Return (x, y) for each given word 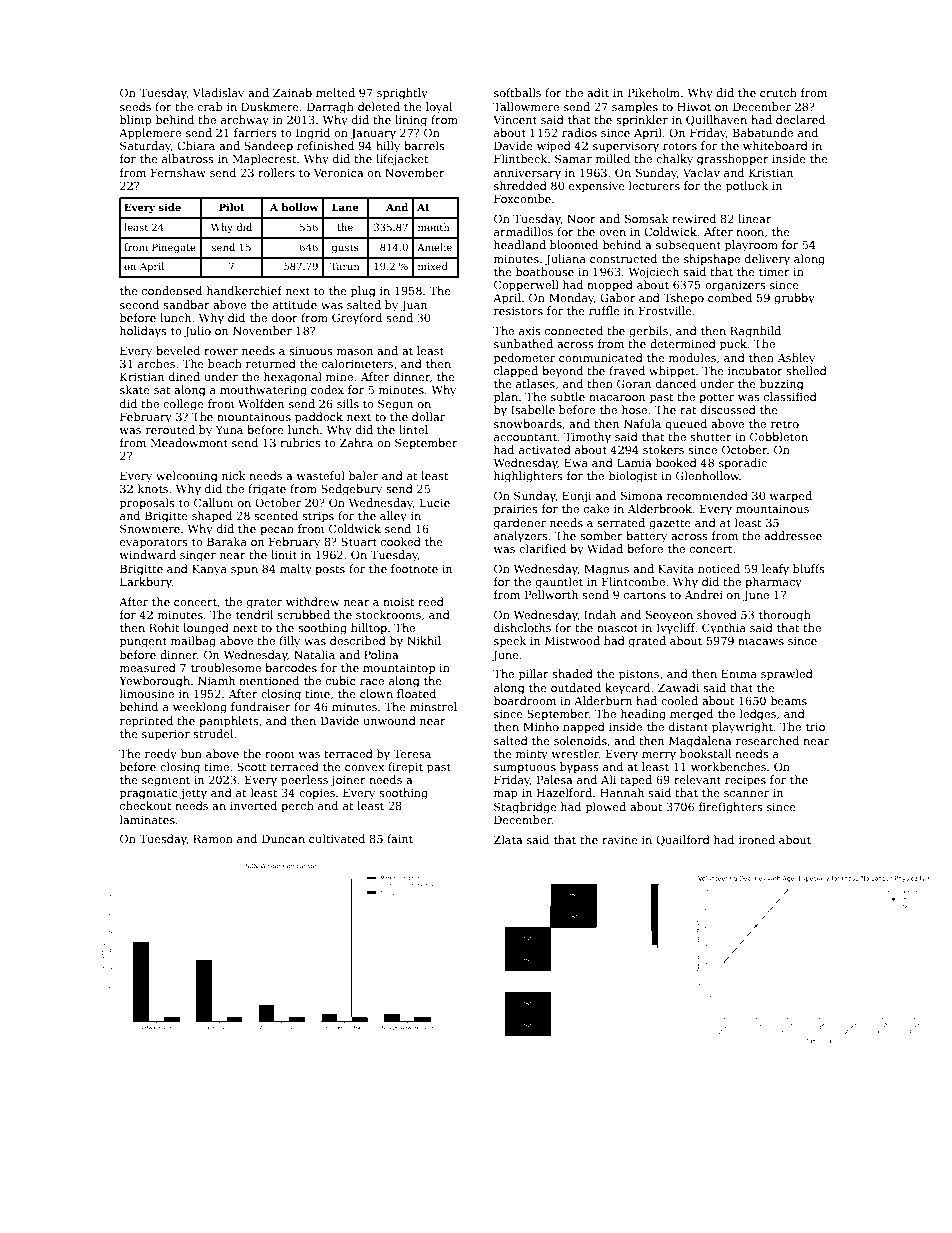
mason (355, 352)
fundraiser (261, 706)
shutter (711, 436)
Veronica (338, 172)
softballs (517, 92)
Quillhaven (716, 120)
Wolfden (261, 403)
